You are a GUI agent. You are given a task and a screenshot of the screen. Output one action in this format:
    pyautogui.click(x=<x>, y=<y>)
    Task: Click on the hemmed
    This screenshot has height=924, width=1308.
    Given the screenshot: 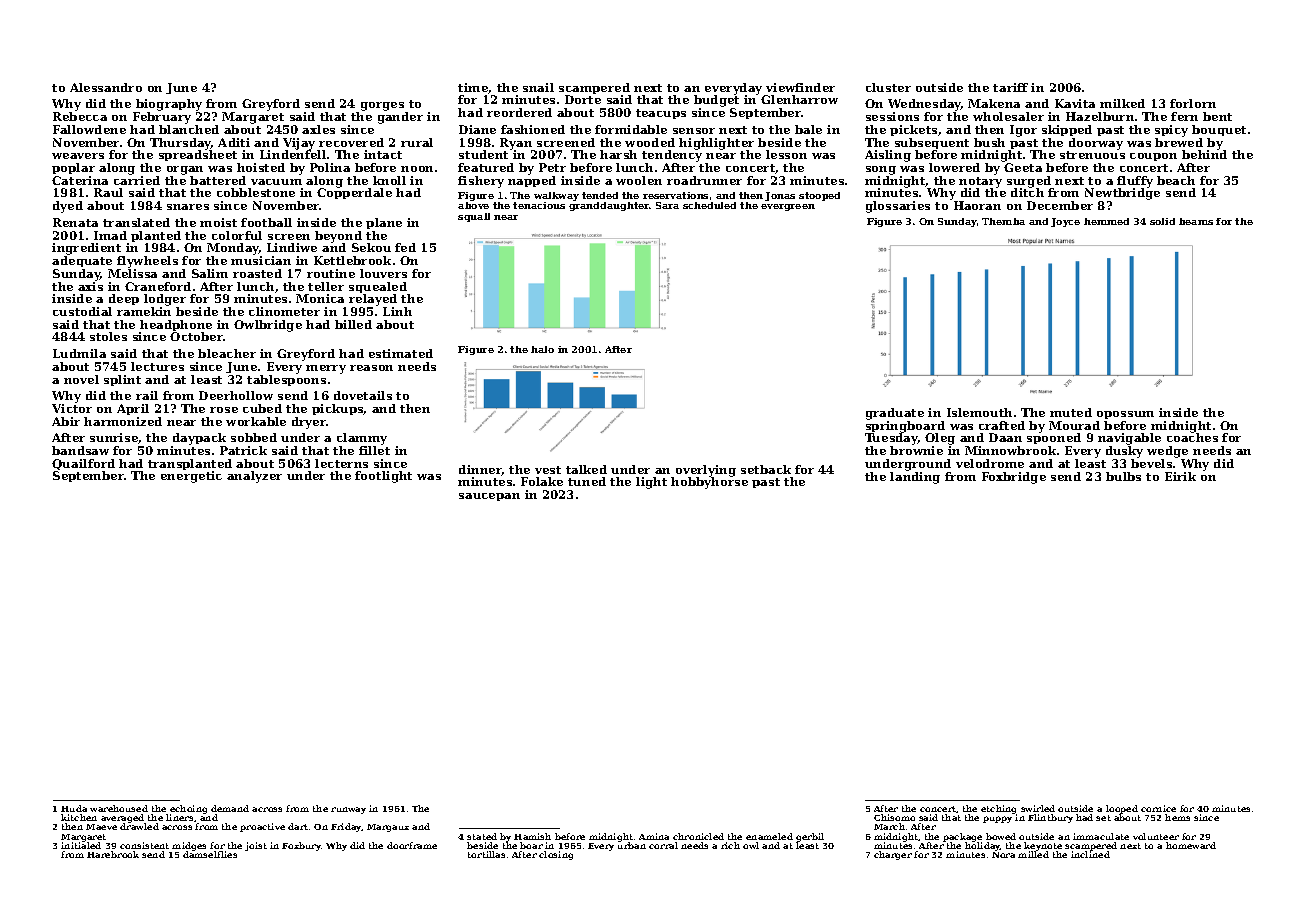 What is the action you would take?
    pyautogui.click(x=1106, y=221)
